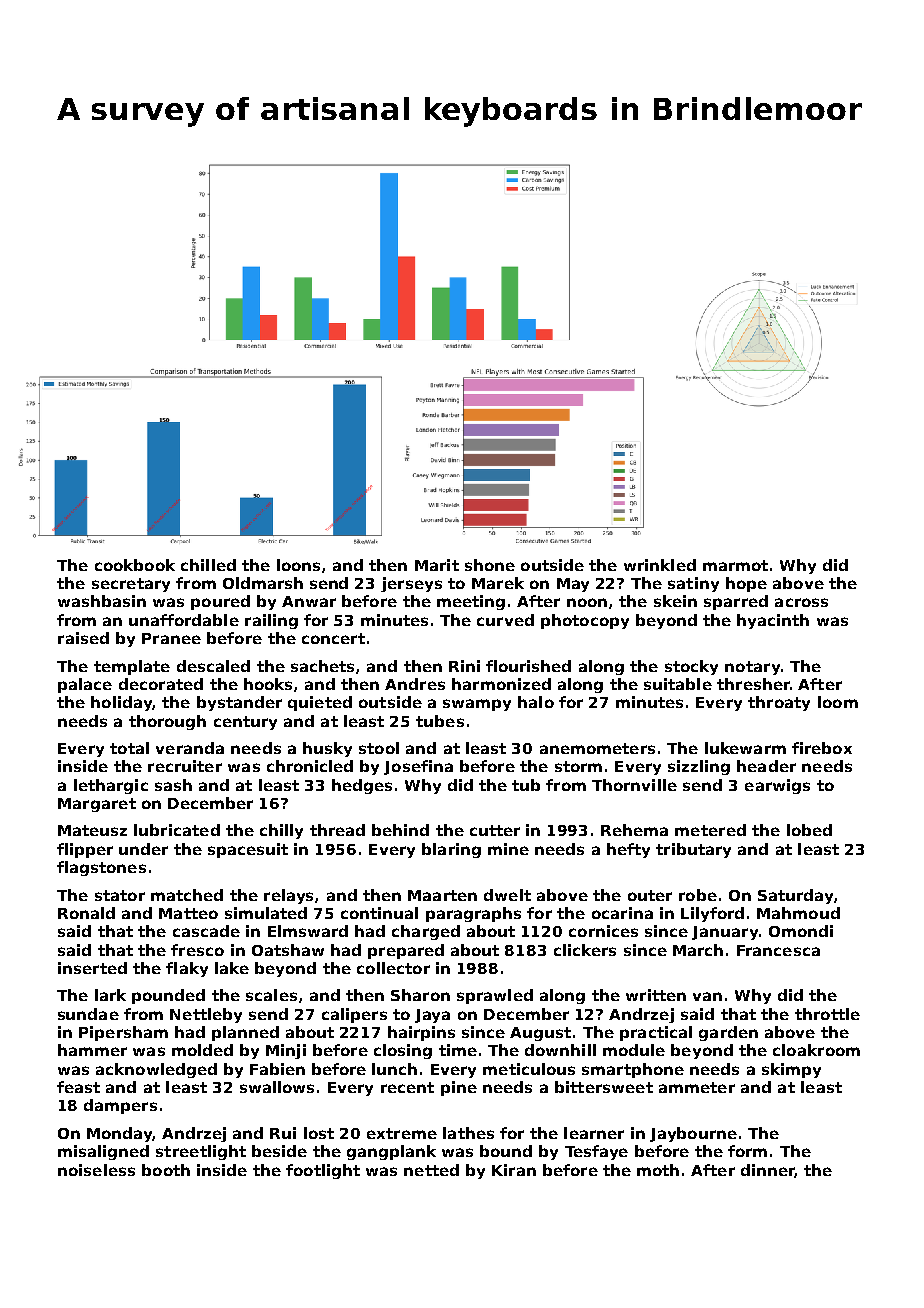  Describe the element at coordinates (232, 968) in the screenshot. I see `lake` at that location.
